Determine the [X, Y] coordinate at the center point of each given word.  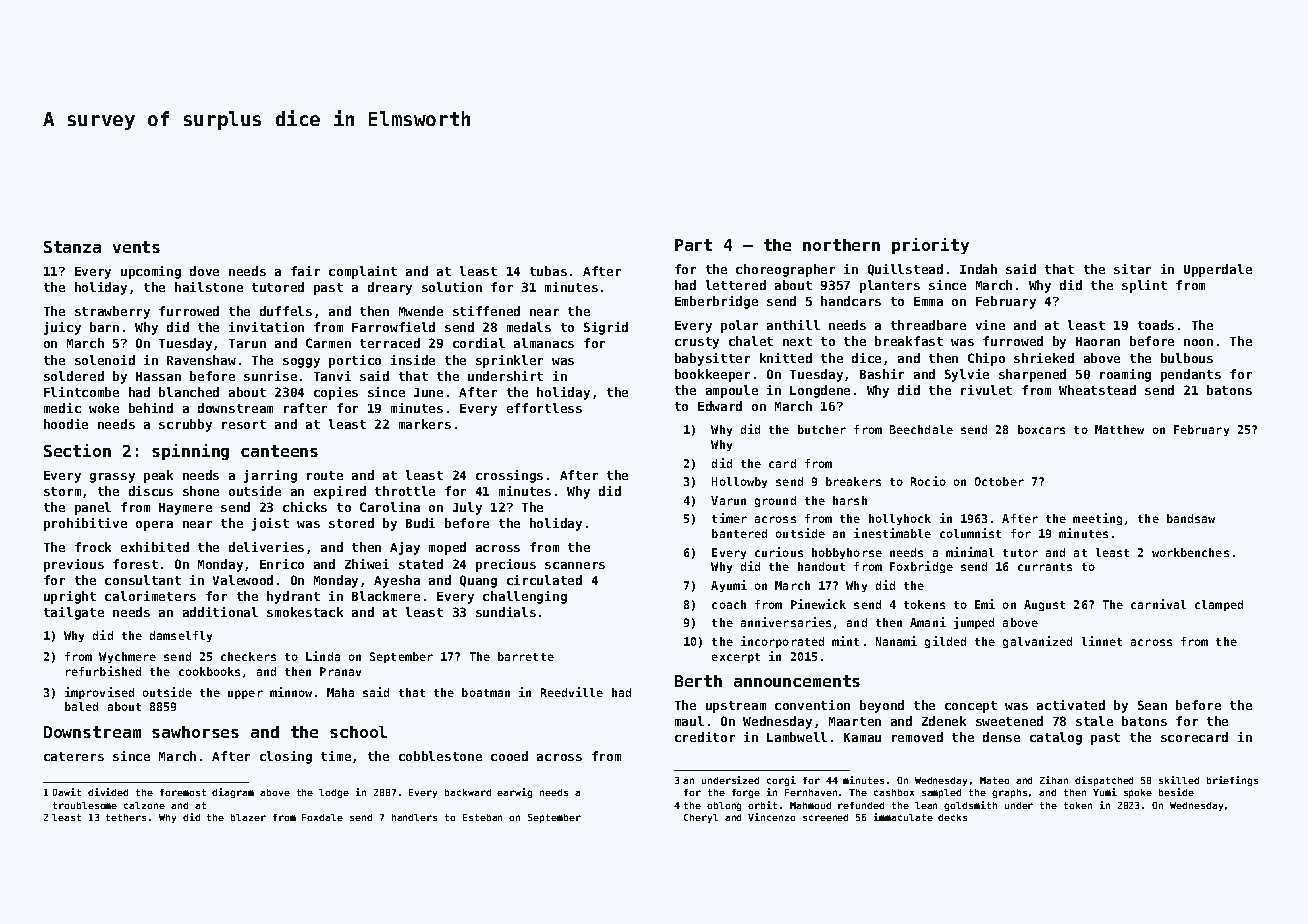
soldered [74, 376]
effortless [544, 408]
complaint [363, 272]
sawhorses [195, 732]
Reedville [572, 692]
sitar [1132, 269]
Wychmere [127, 657]
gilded [945, 642]
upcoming [151, 272]
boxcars [1041, 429]
